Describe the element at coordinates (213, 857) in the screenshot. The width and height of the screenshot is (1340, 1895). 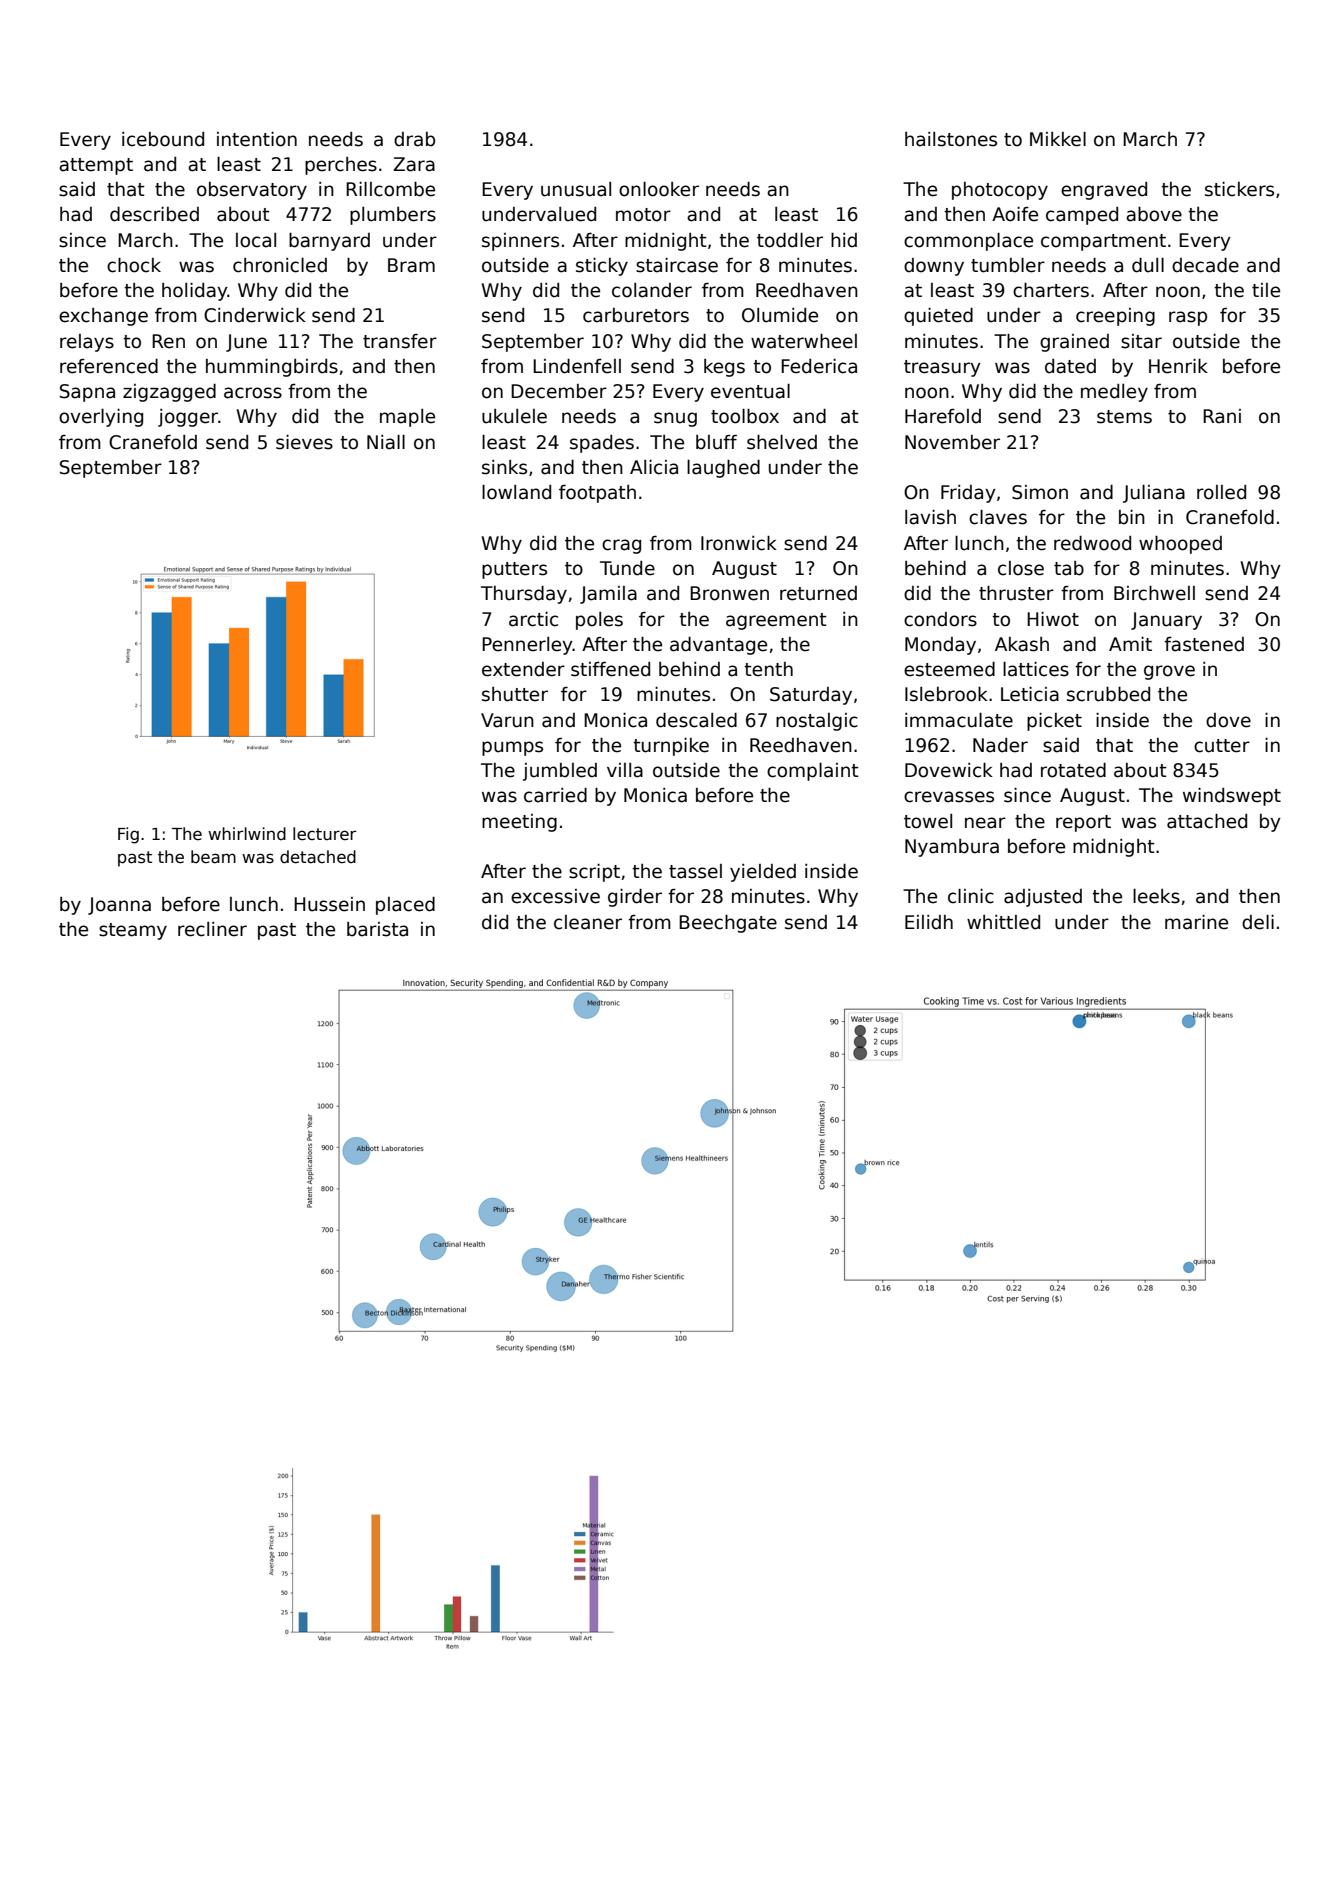
I see `beam` at that location.
